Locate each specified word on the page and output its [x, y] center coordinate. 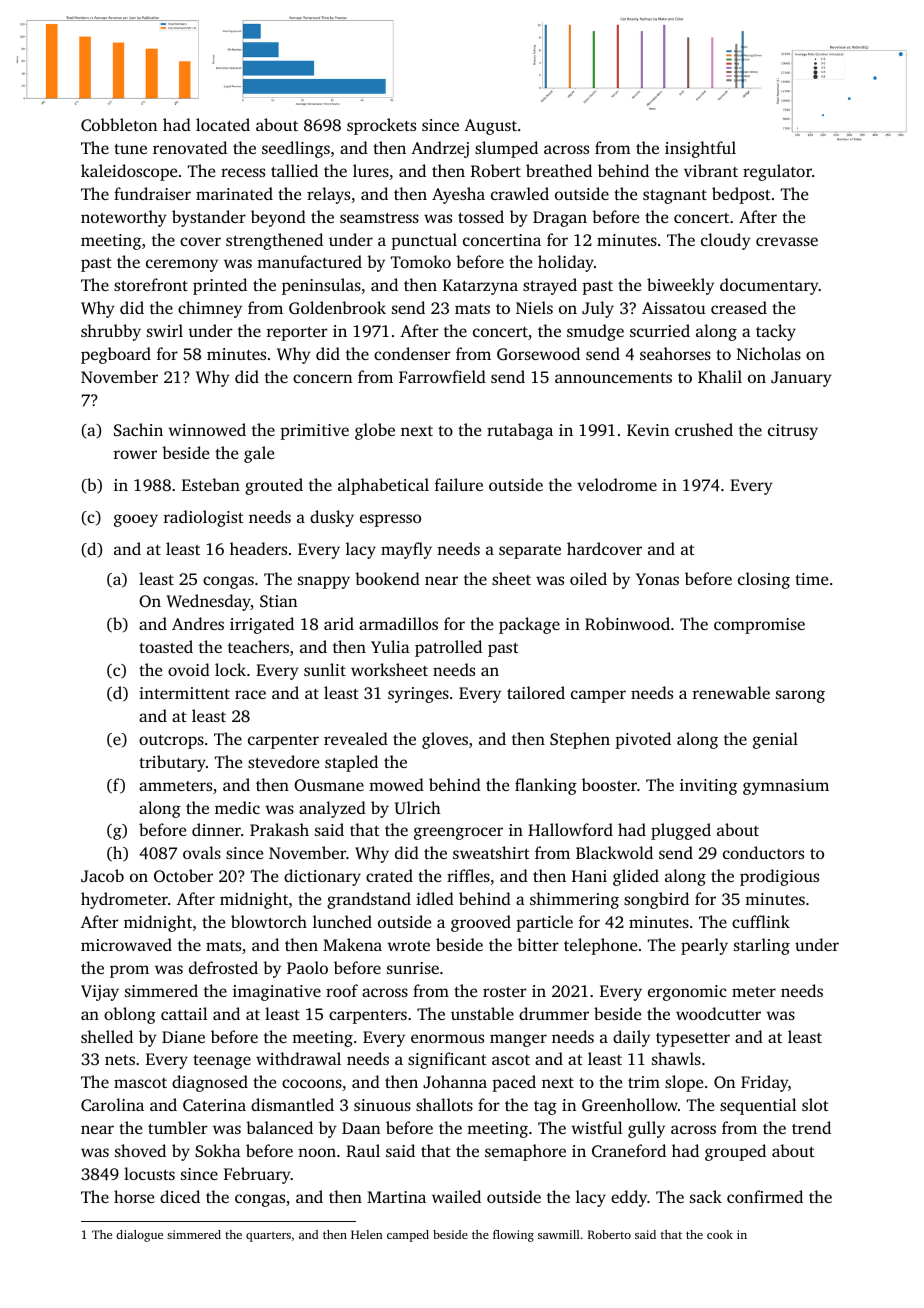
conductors [763, 852]
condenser [412, 353]
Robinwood [627, 624]
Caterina [214, 1105]
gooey [136, 520]
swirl [165, 330]
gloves [445, 740]
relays [328, 195]
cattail [184, 1013]
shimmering [574, 900]
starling [762, 946]
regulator [777, 172]
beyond [278, 218]
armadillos [398, 623]
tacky [776, 332]
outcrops [171, 742]
